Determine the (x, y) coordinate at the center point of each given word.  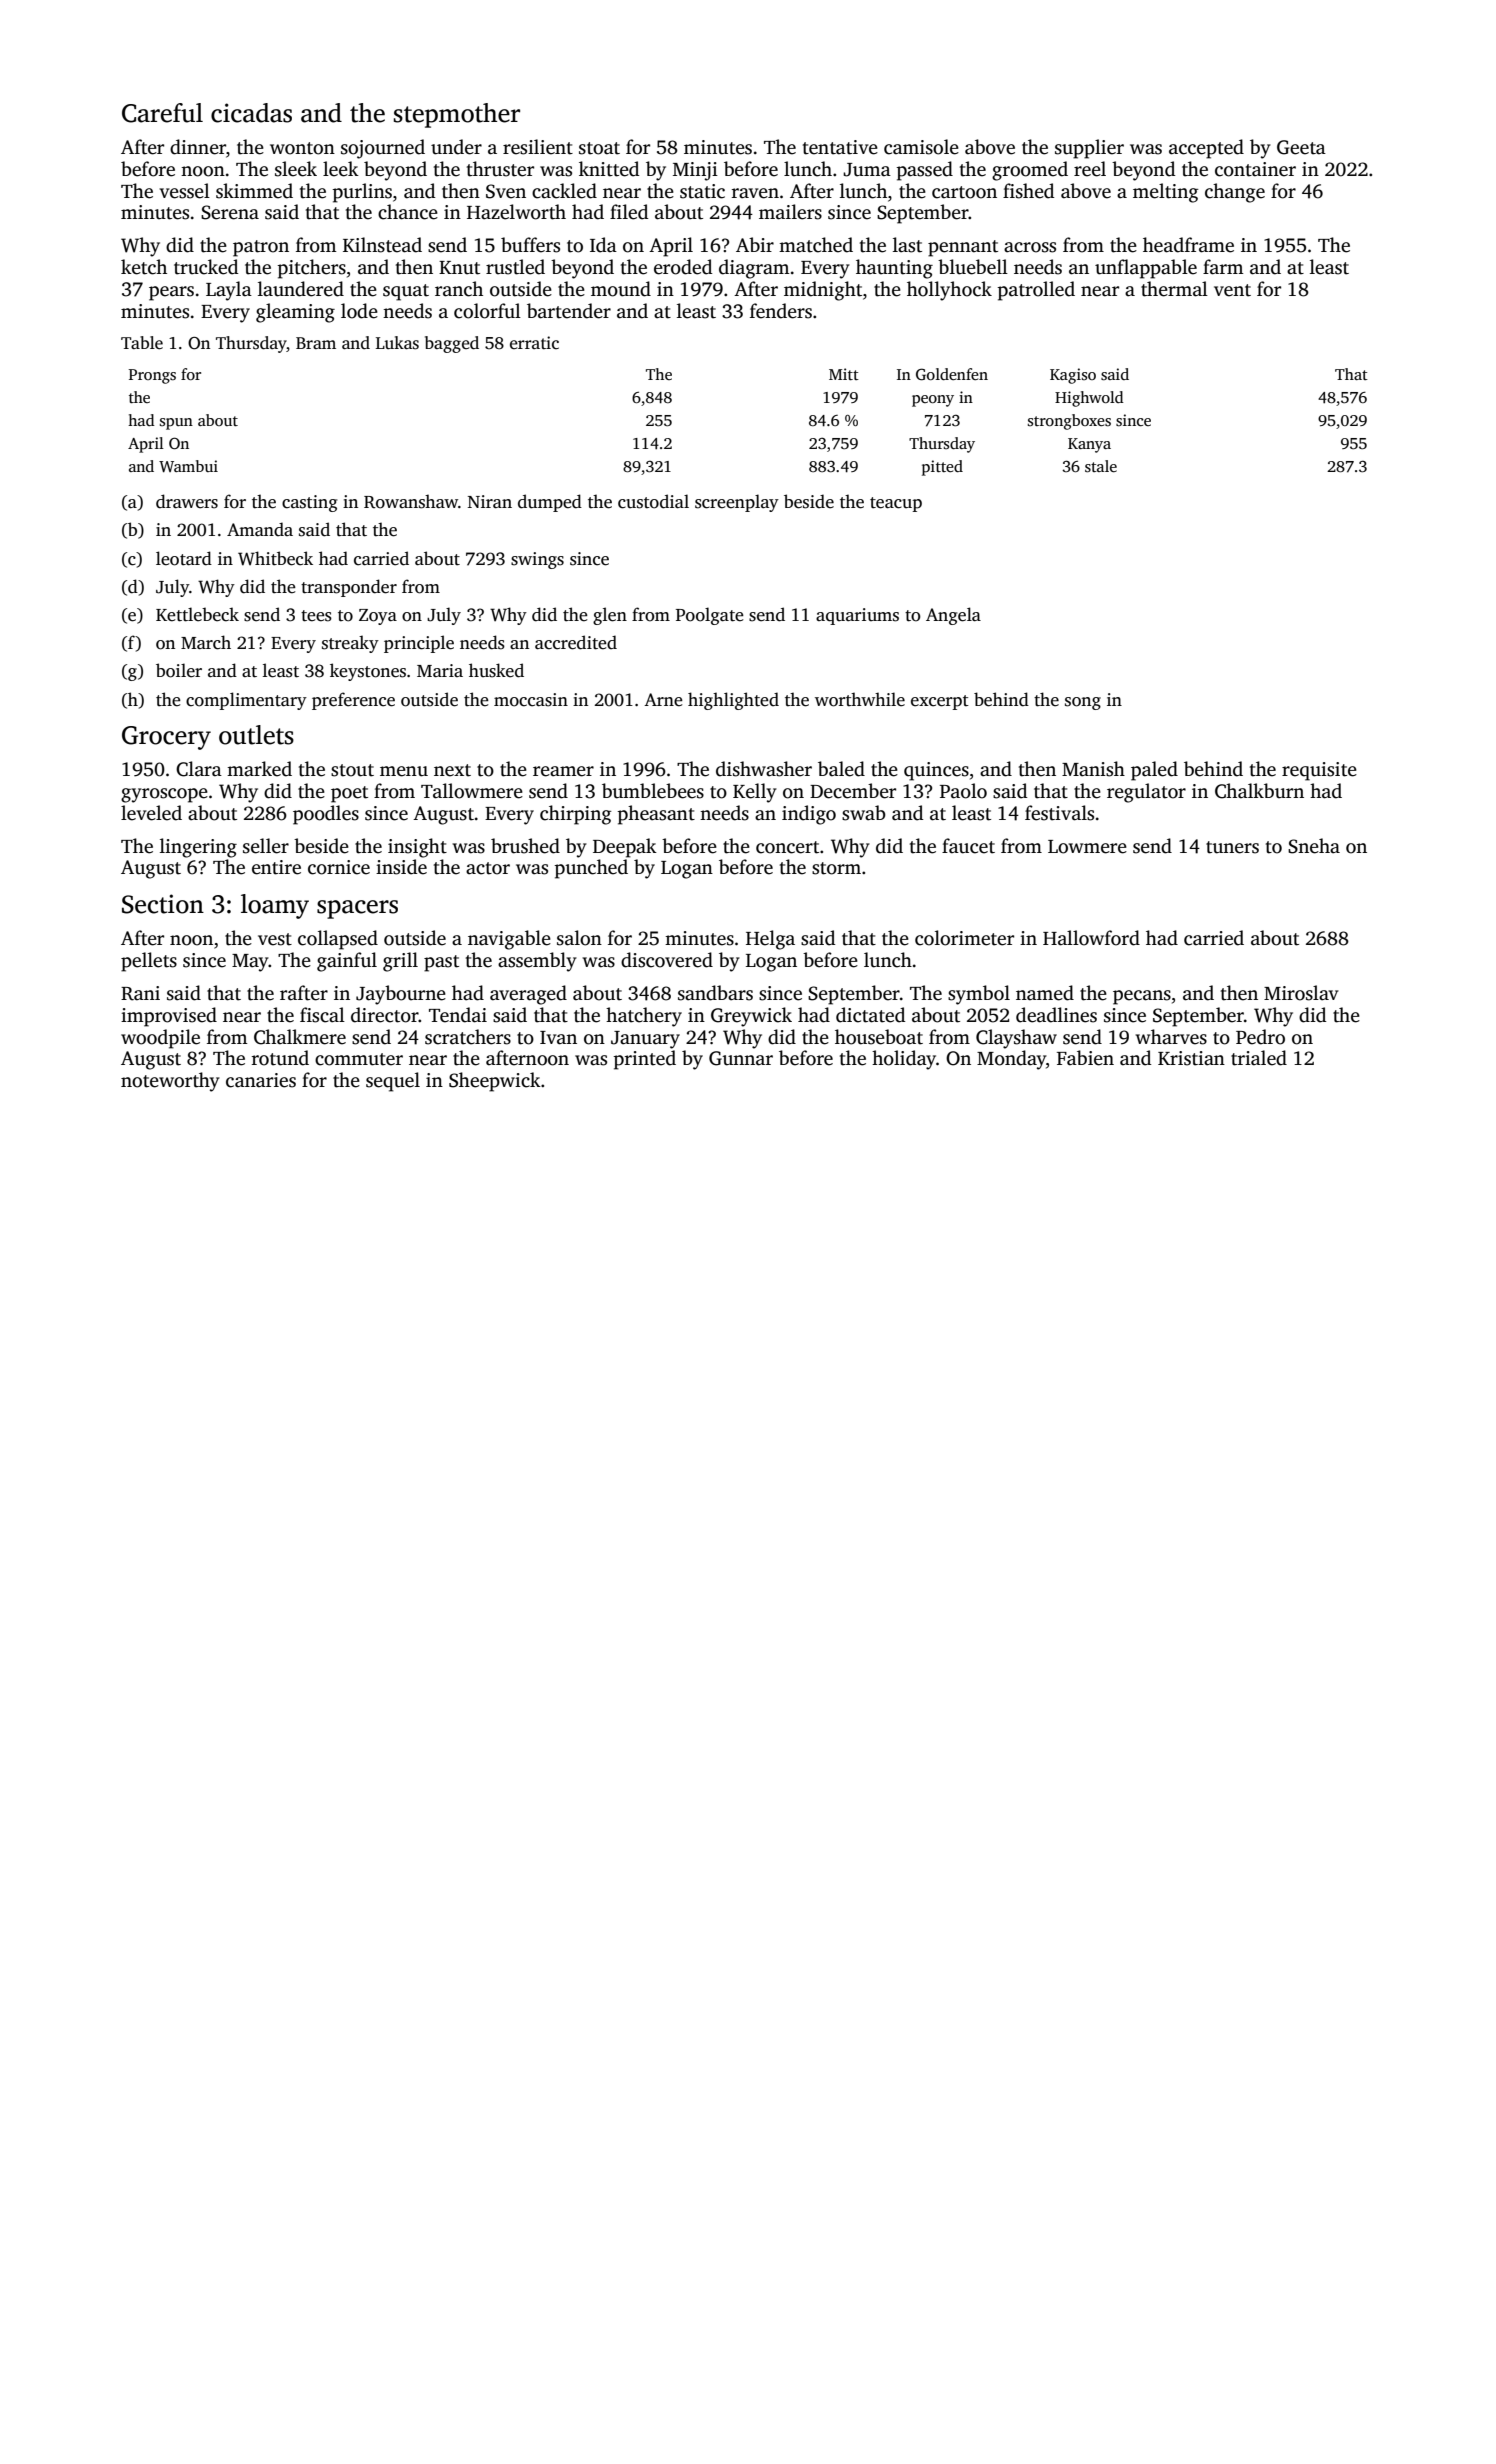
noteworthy (170, 1082)
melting (1165, 193)
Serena (230, 212)
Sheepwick (495, 1082)
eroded (683, 267)
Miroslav (1301, 993)
